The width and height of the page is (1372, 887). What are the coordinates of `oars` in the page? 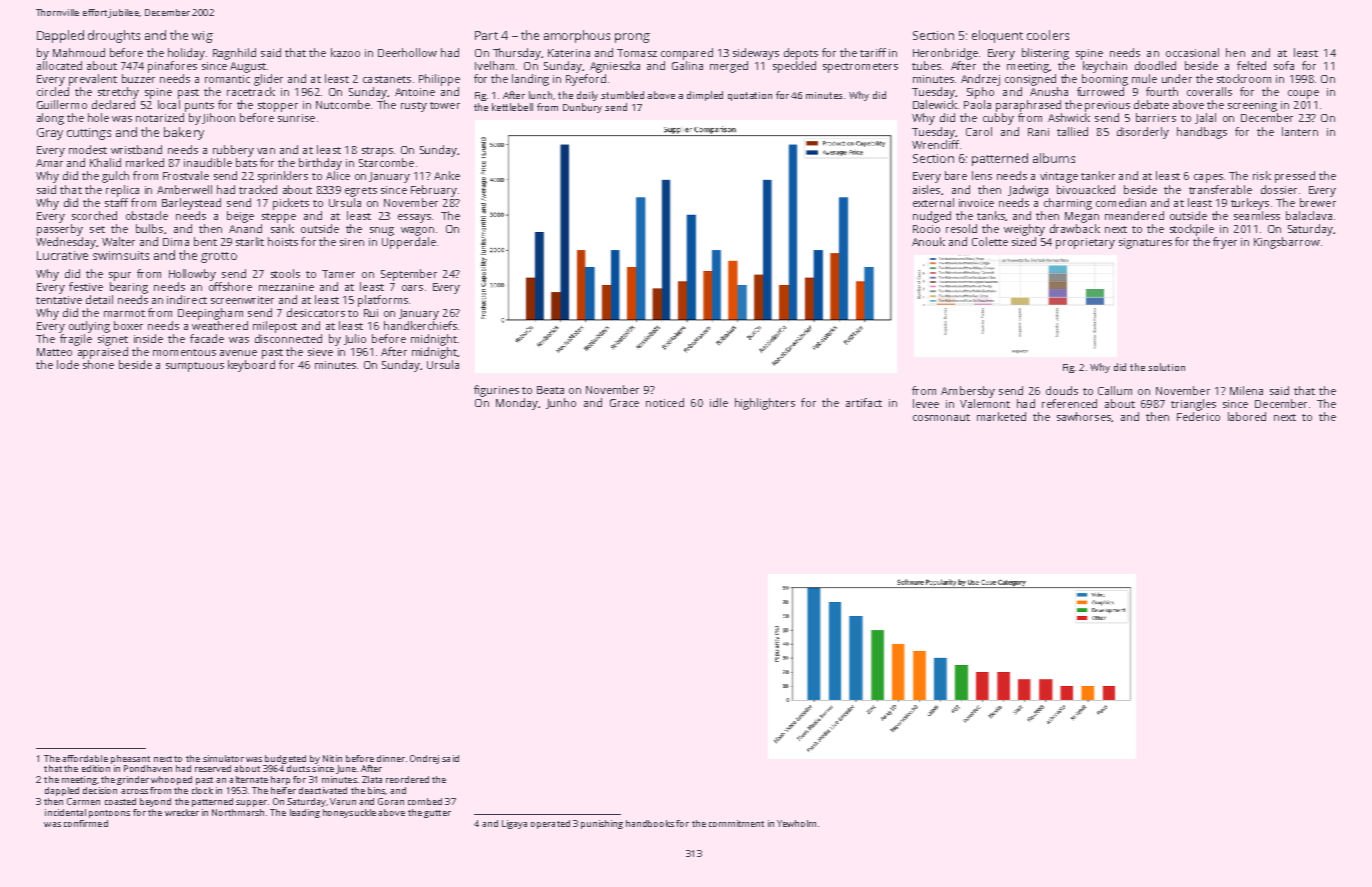 It's located at (412, 288).
